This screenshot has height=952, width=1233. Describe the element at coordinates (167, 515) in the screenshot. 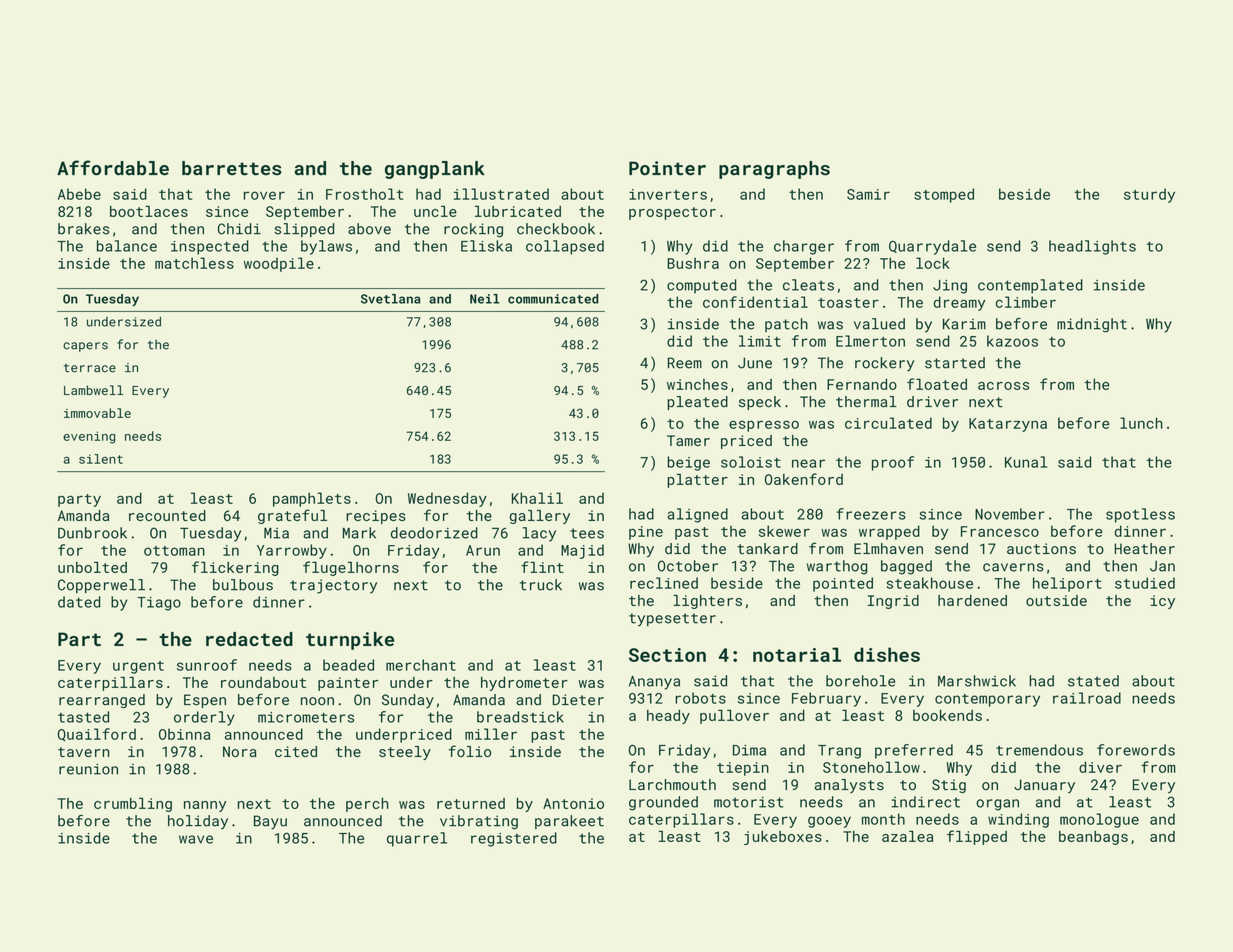

I see `recounted` at that location.
